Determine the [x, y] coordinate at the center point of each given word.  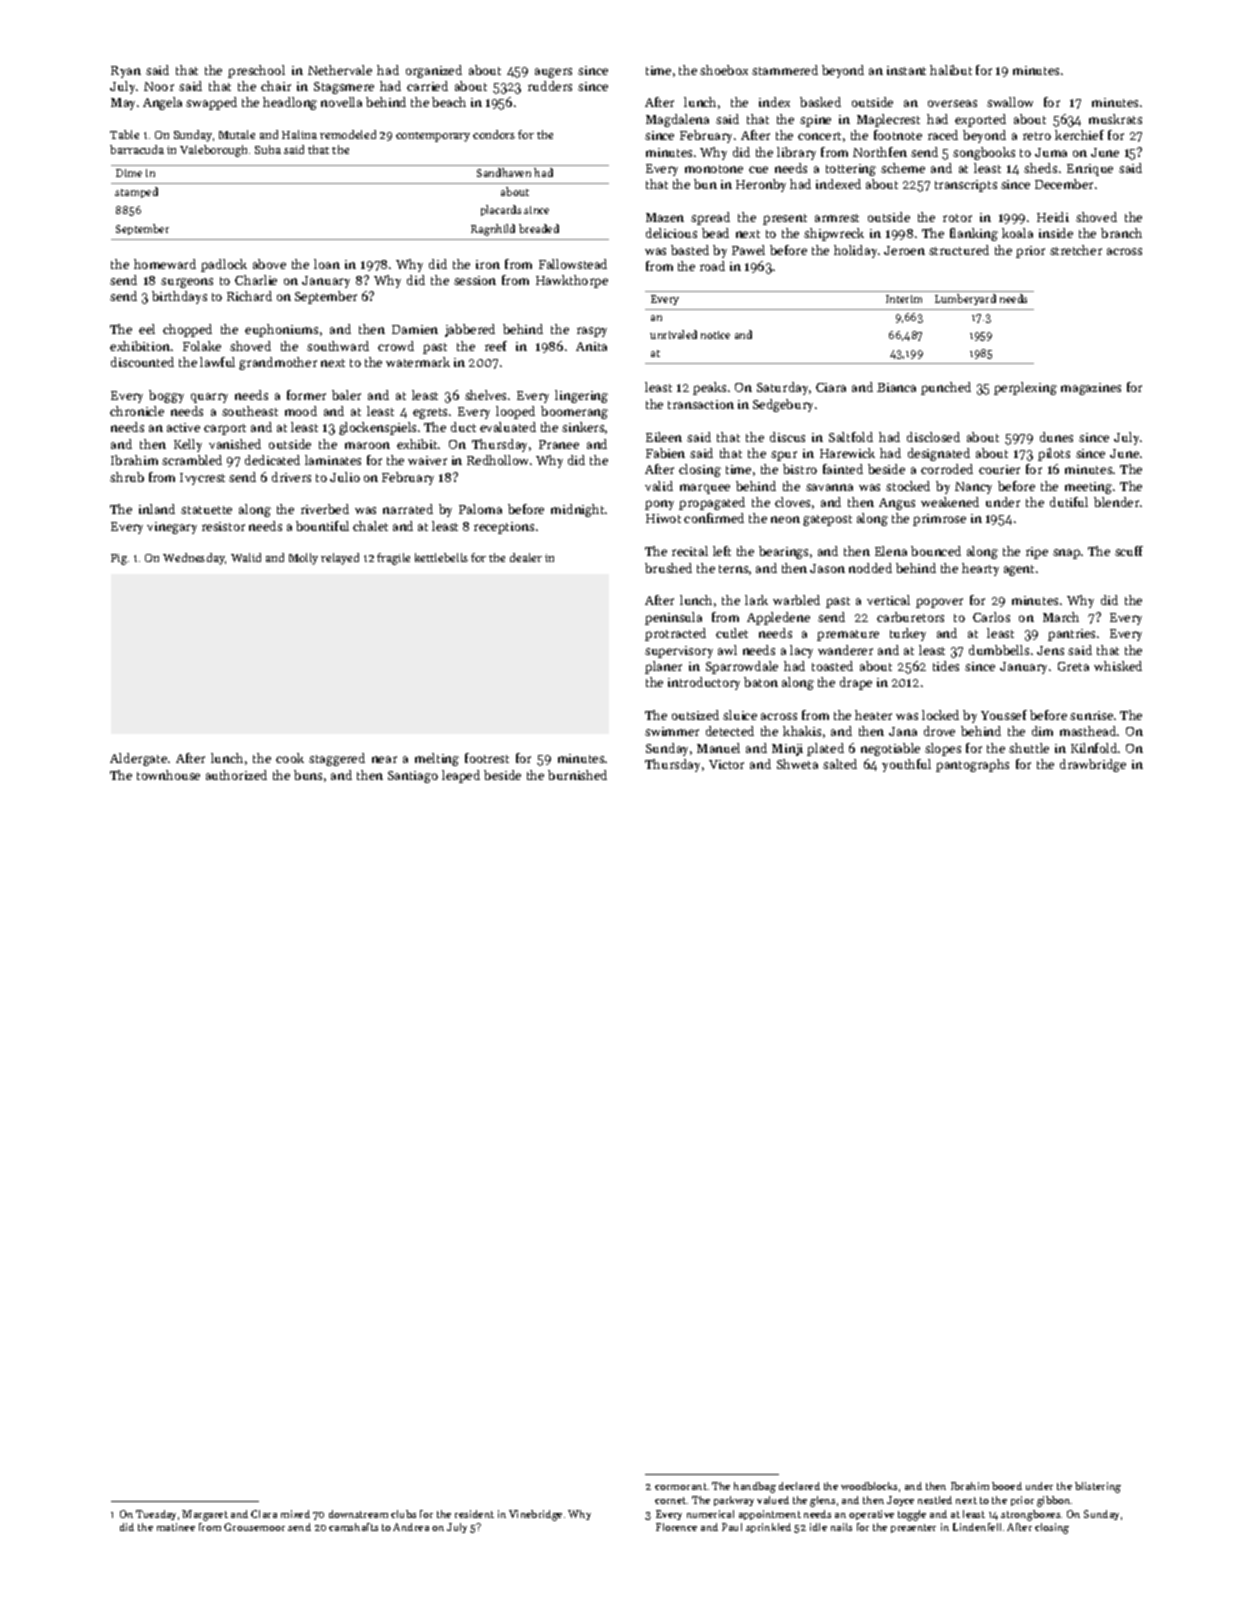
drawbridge [1093, 765]
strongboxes [1030, 1515]
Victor [726, 764]
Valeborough [213, 151]
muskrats [1115, 119]
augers [553, 73]
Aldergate [138, 759]
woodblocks [869, 1486]
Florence [676, 1527]
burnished [577, 775]
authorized [236, 775]
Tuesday [156, 1515]
